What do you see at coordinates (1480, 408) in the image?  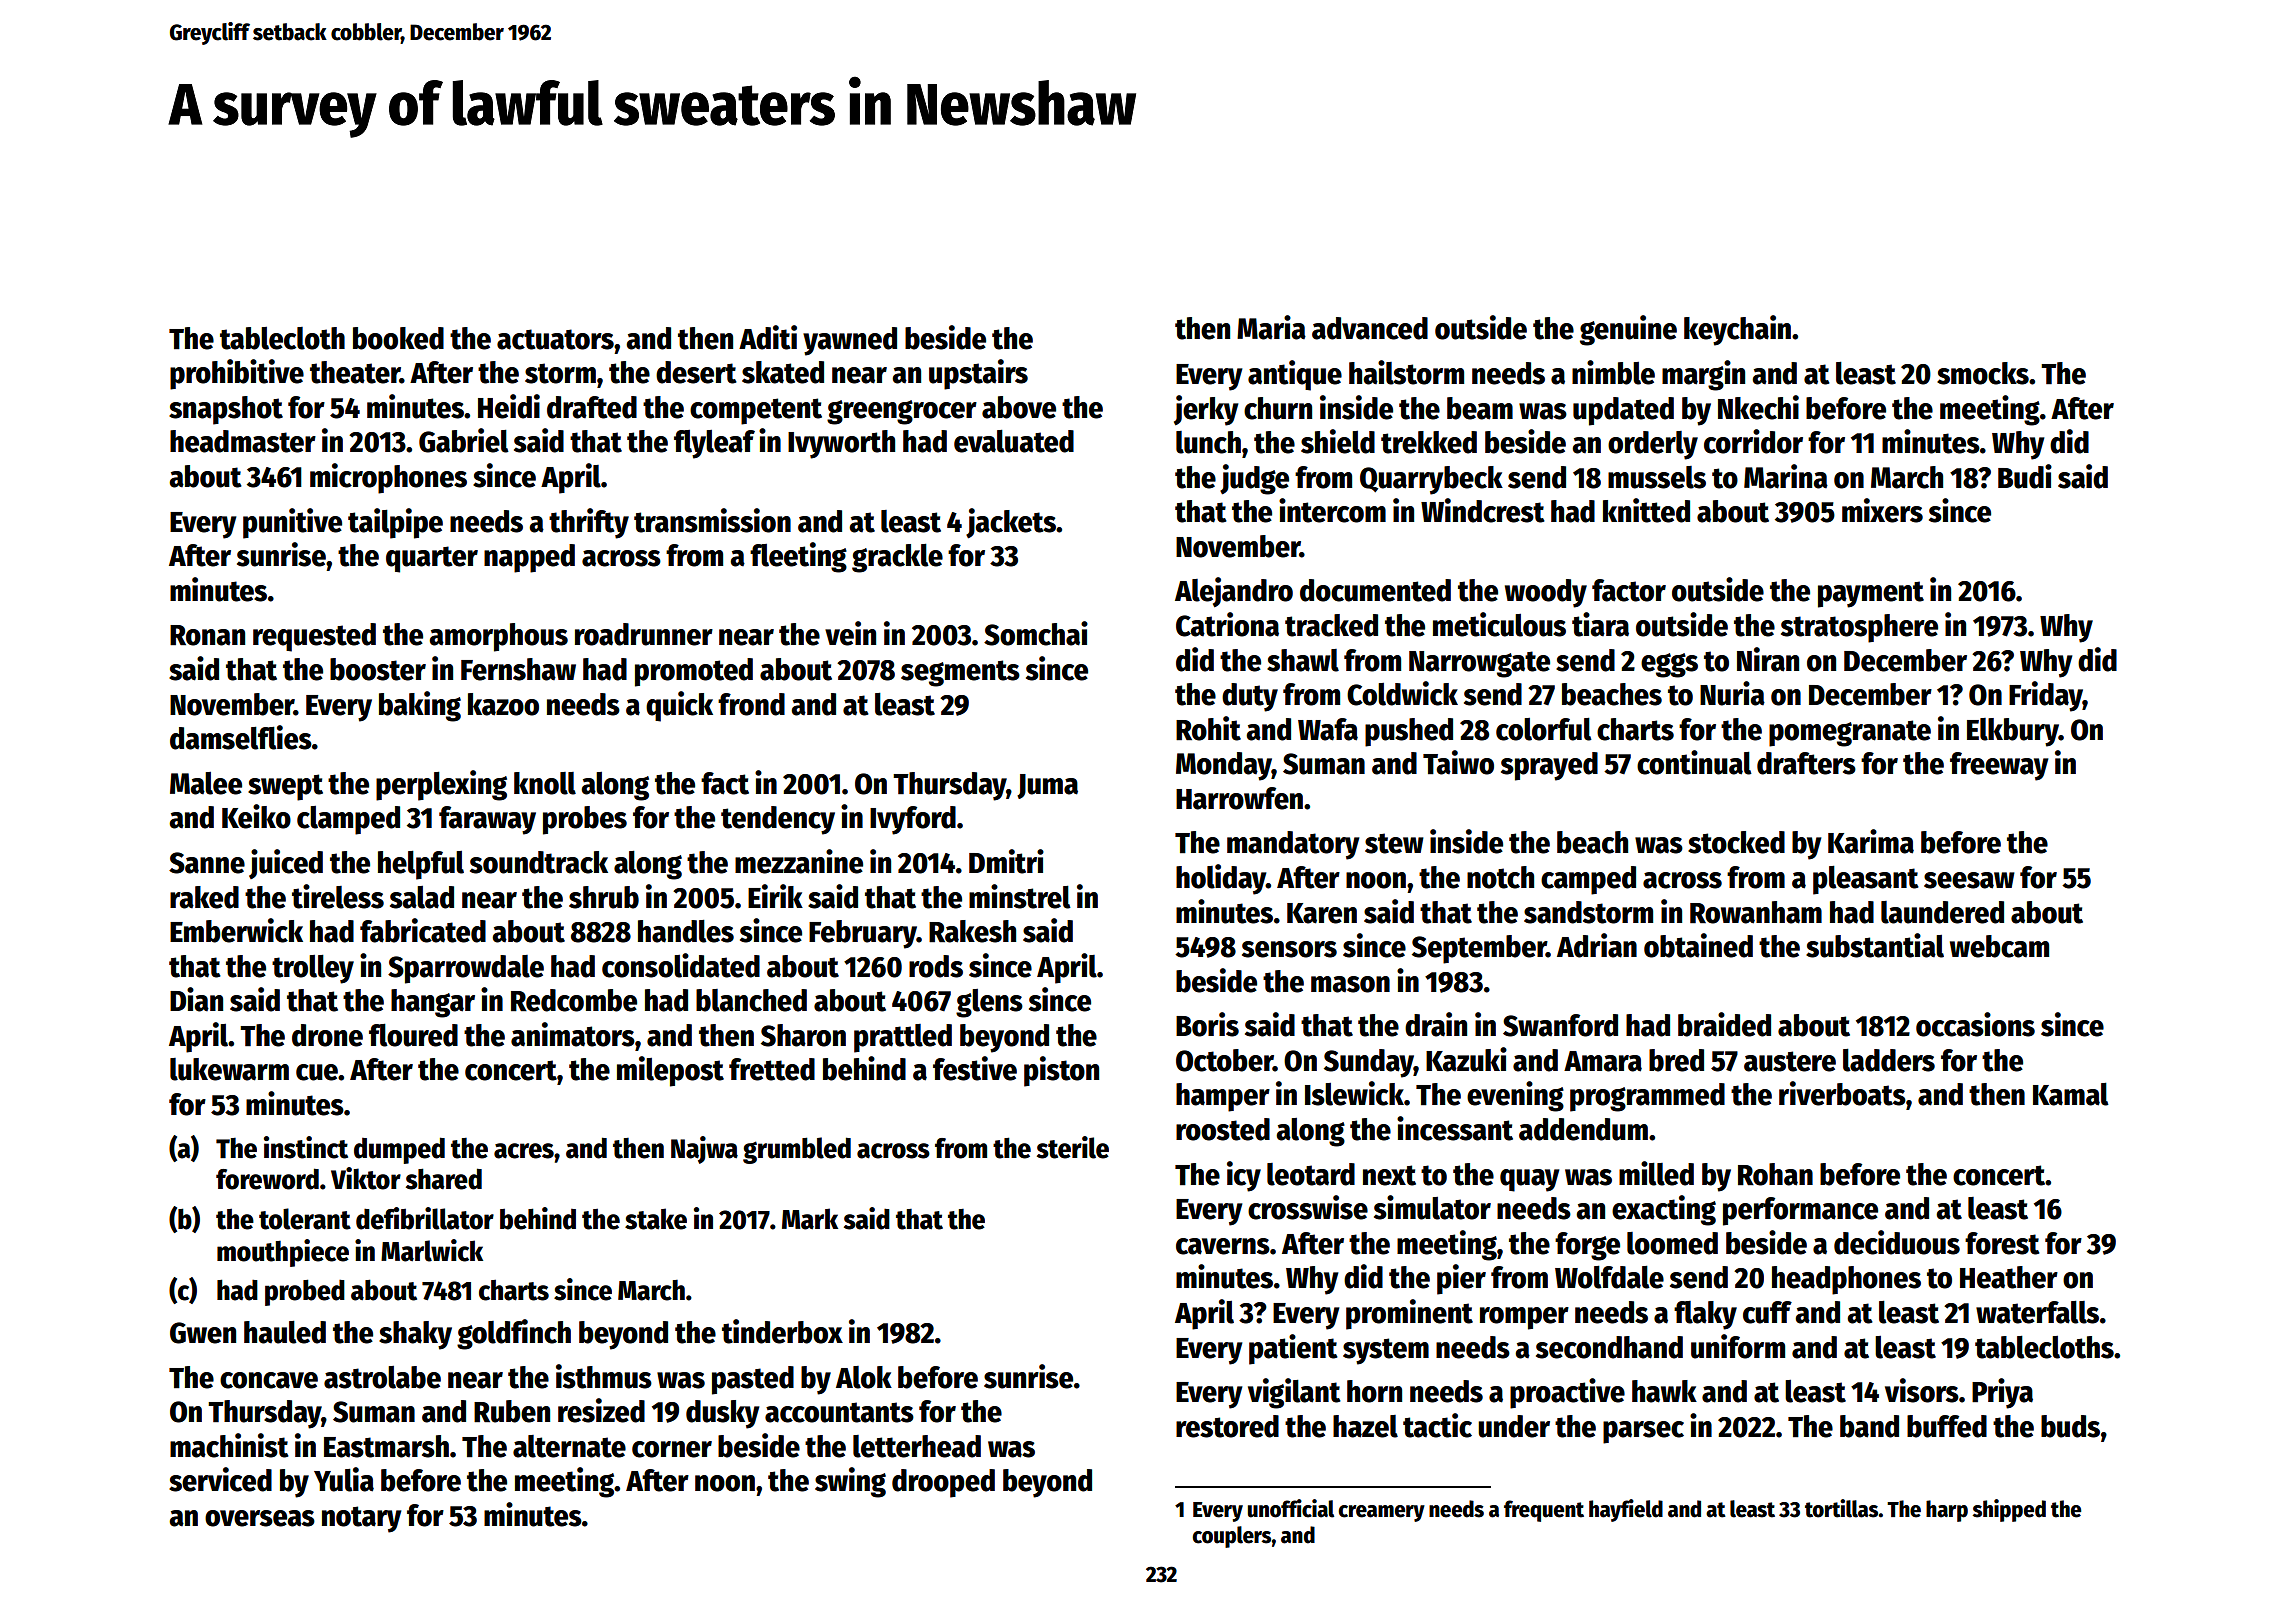 I see `beam` at bounding box center [1480, 408].
